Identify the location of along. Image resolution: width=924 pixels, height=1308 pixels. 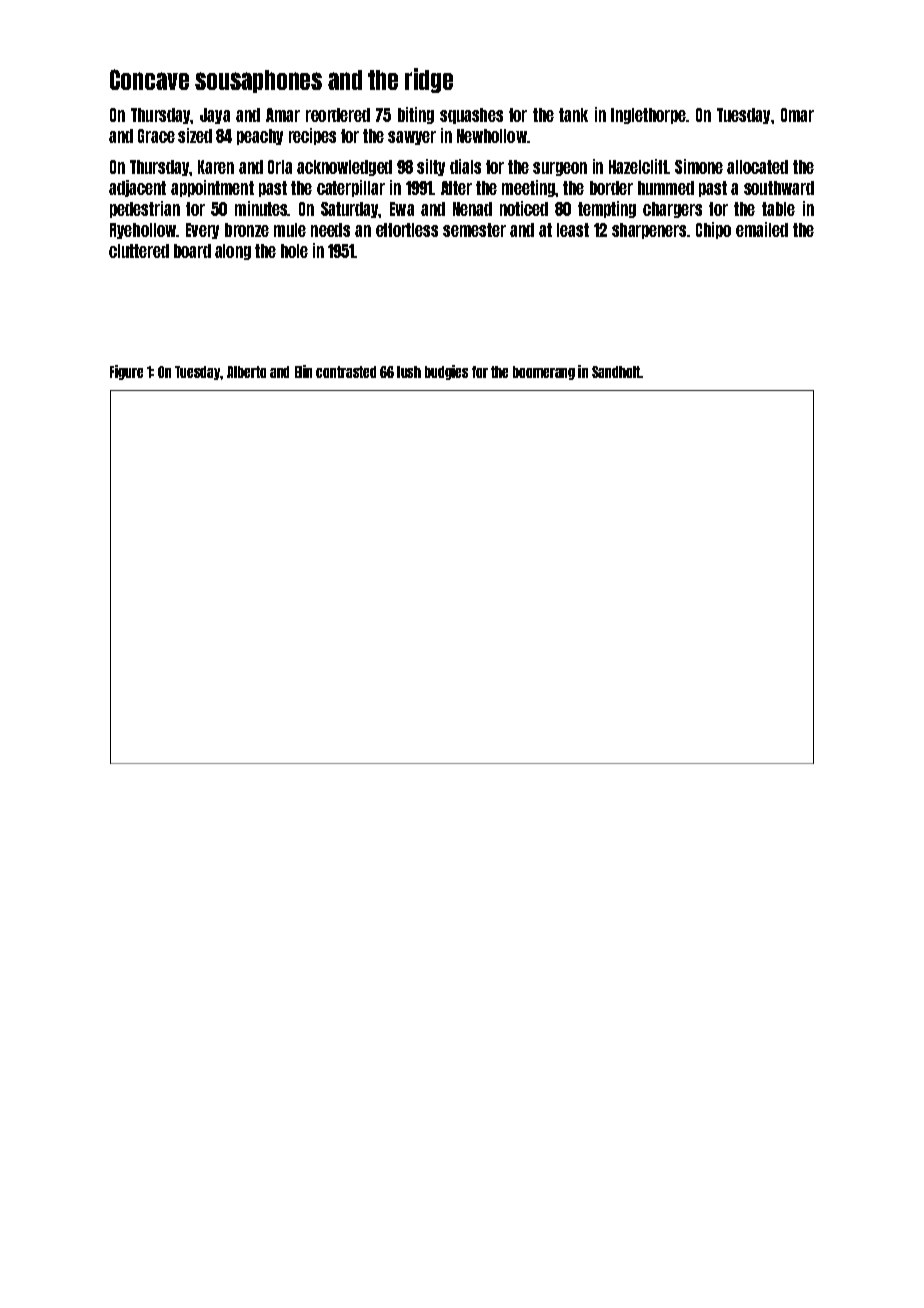
(233, 252).
